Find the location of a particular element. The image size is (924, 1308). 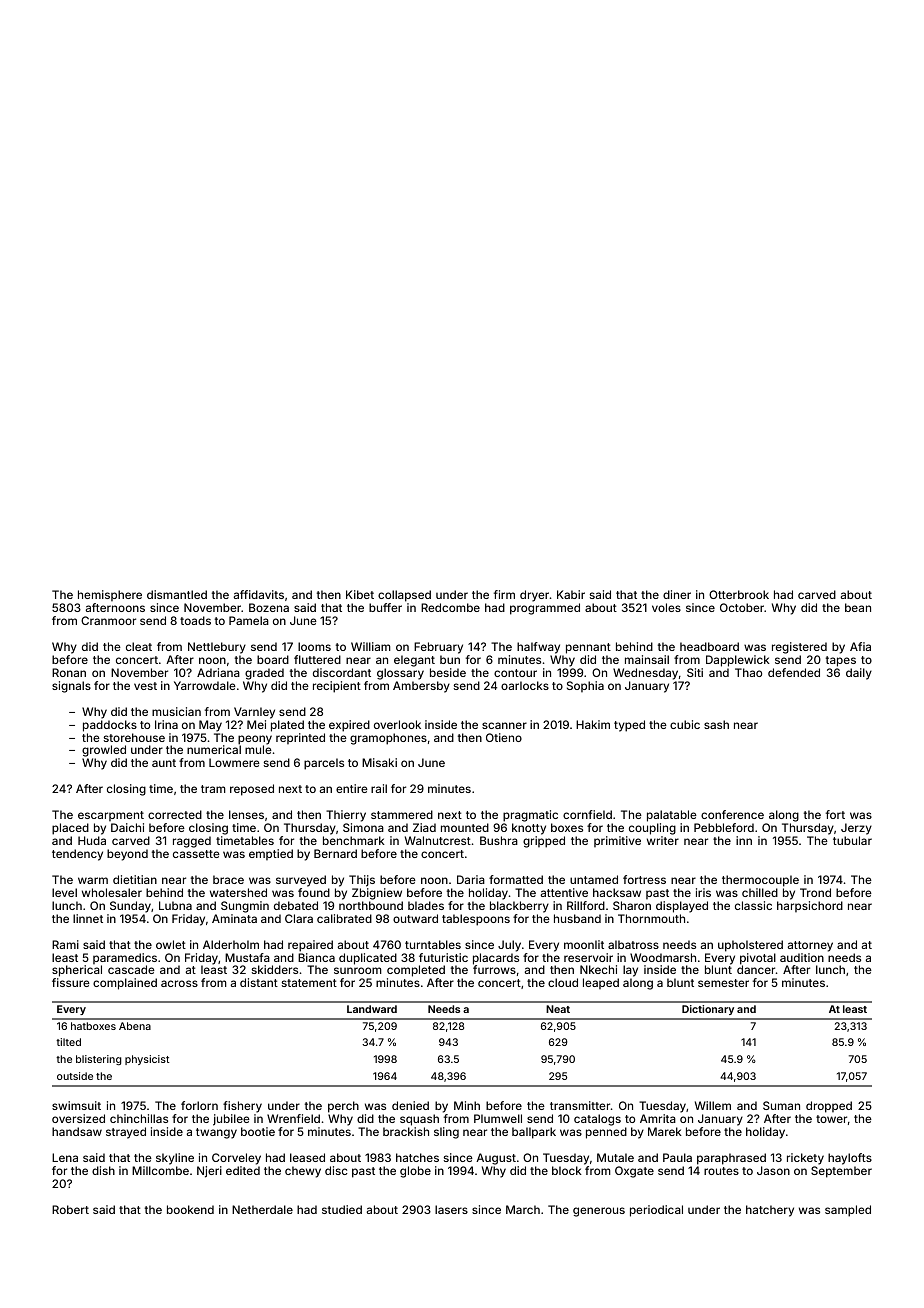

Kabir is located at coordinates (571, 594).
